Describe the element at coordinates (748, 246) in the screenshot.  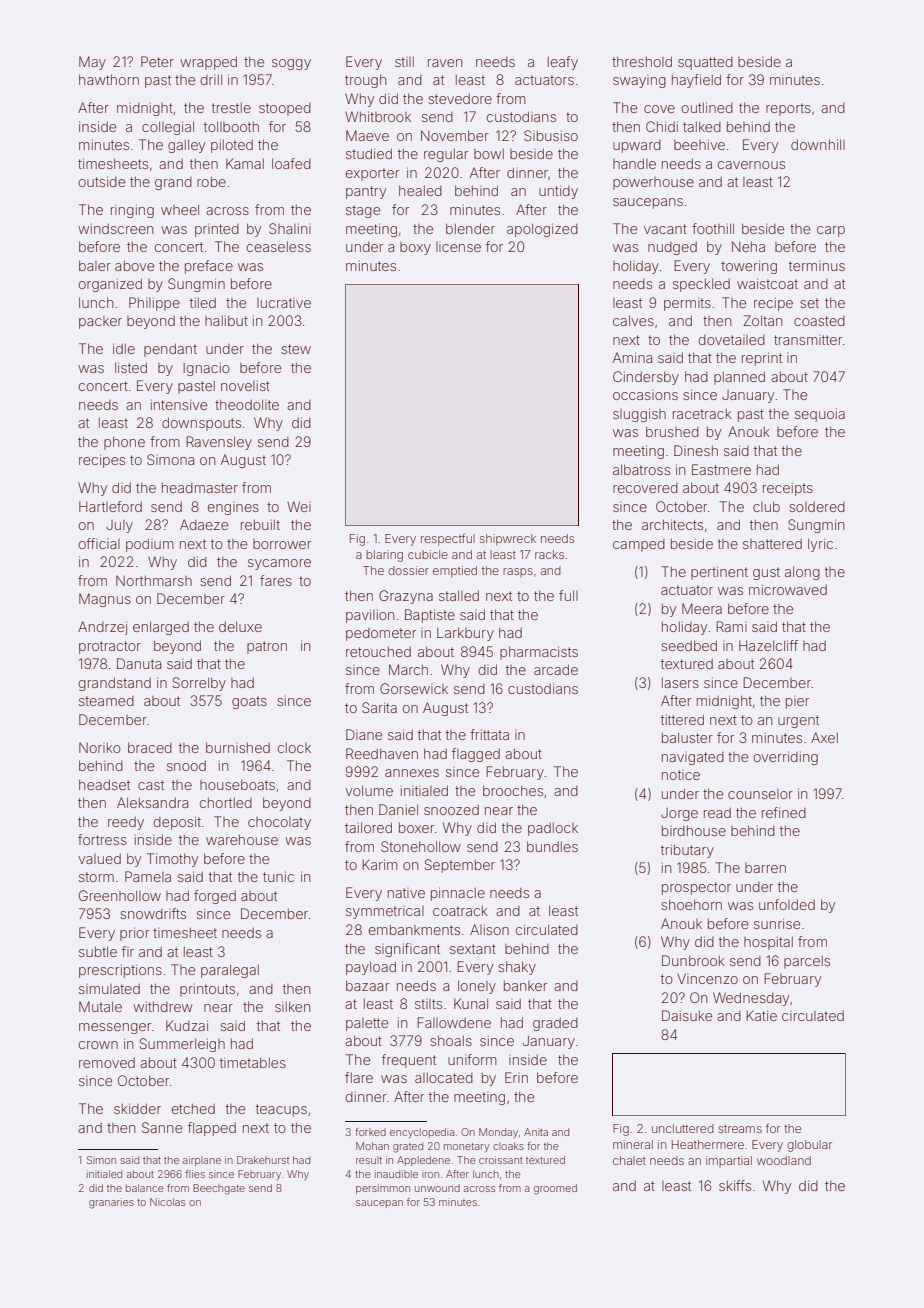
I see `Neha` at that location.
